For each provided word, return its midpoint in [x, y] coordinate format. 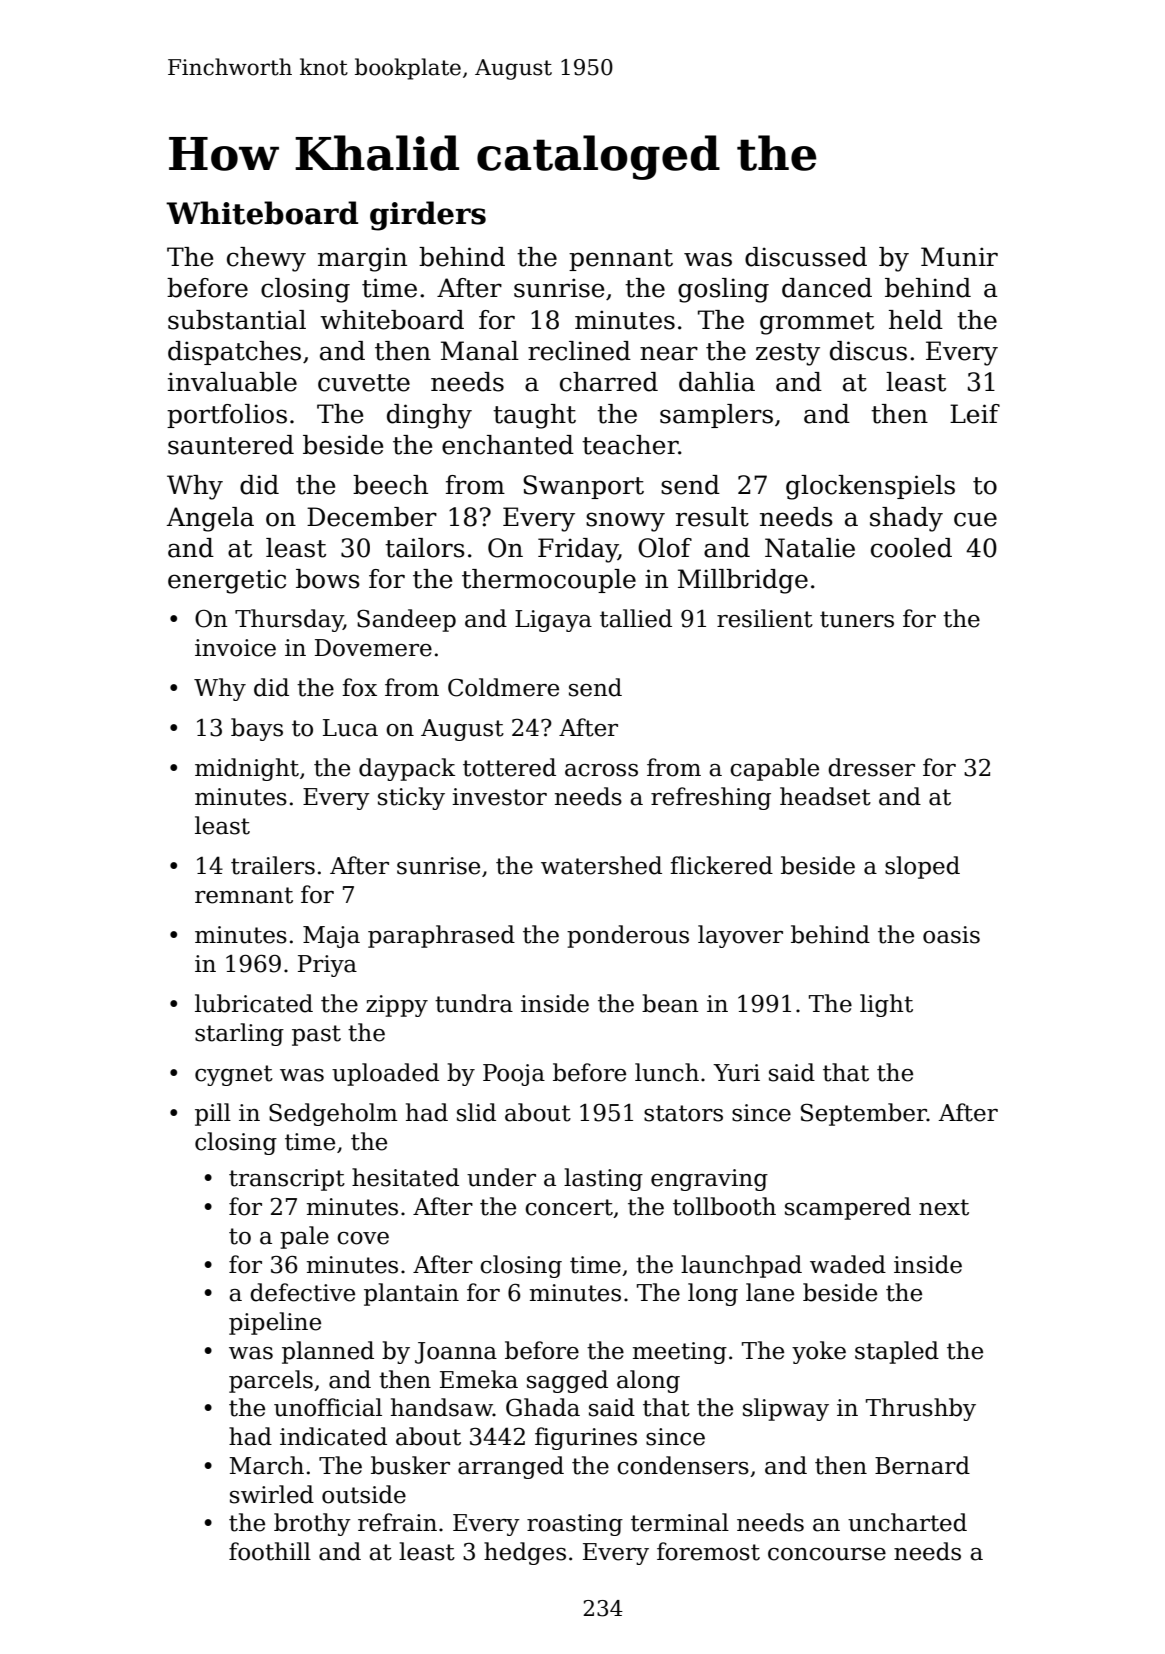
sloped [922, 867]
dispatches [234, 353]
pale [304, 1237]
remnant [244, 895]
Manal [480, 351]
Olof [665, 548]
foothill [270, 1551]
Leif [975, 414]
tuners [857, 619]
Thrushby [921, 1409]
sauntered [231, 445]
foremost [708, 1551]
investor [499, 797]
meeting [680, 1353]
